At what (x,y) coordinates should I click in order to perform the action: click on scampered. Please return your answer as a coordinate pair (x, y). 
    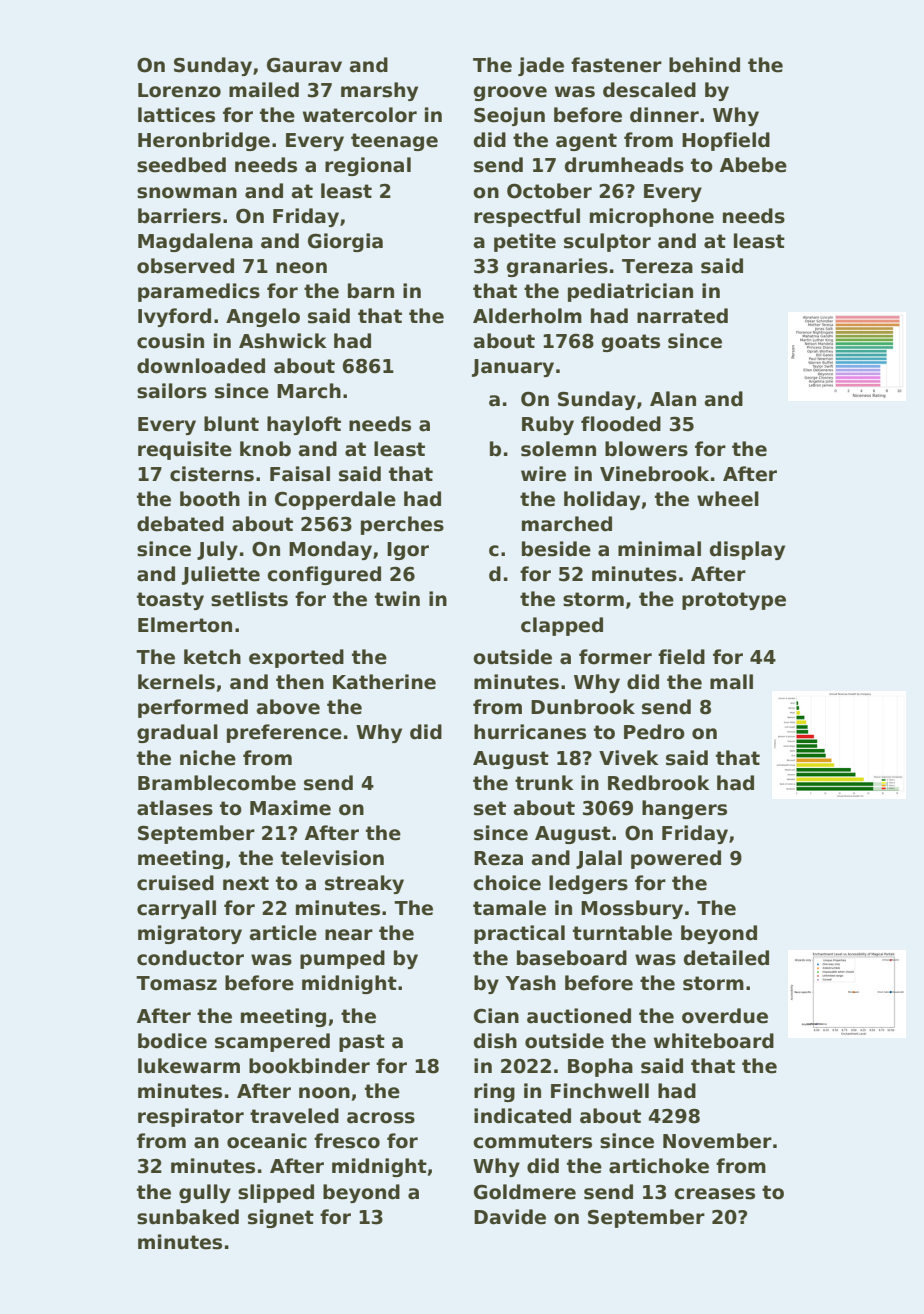
    Looking at the image, I should click on (272, 1042).
